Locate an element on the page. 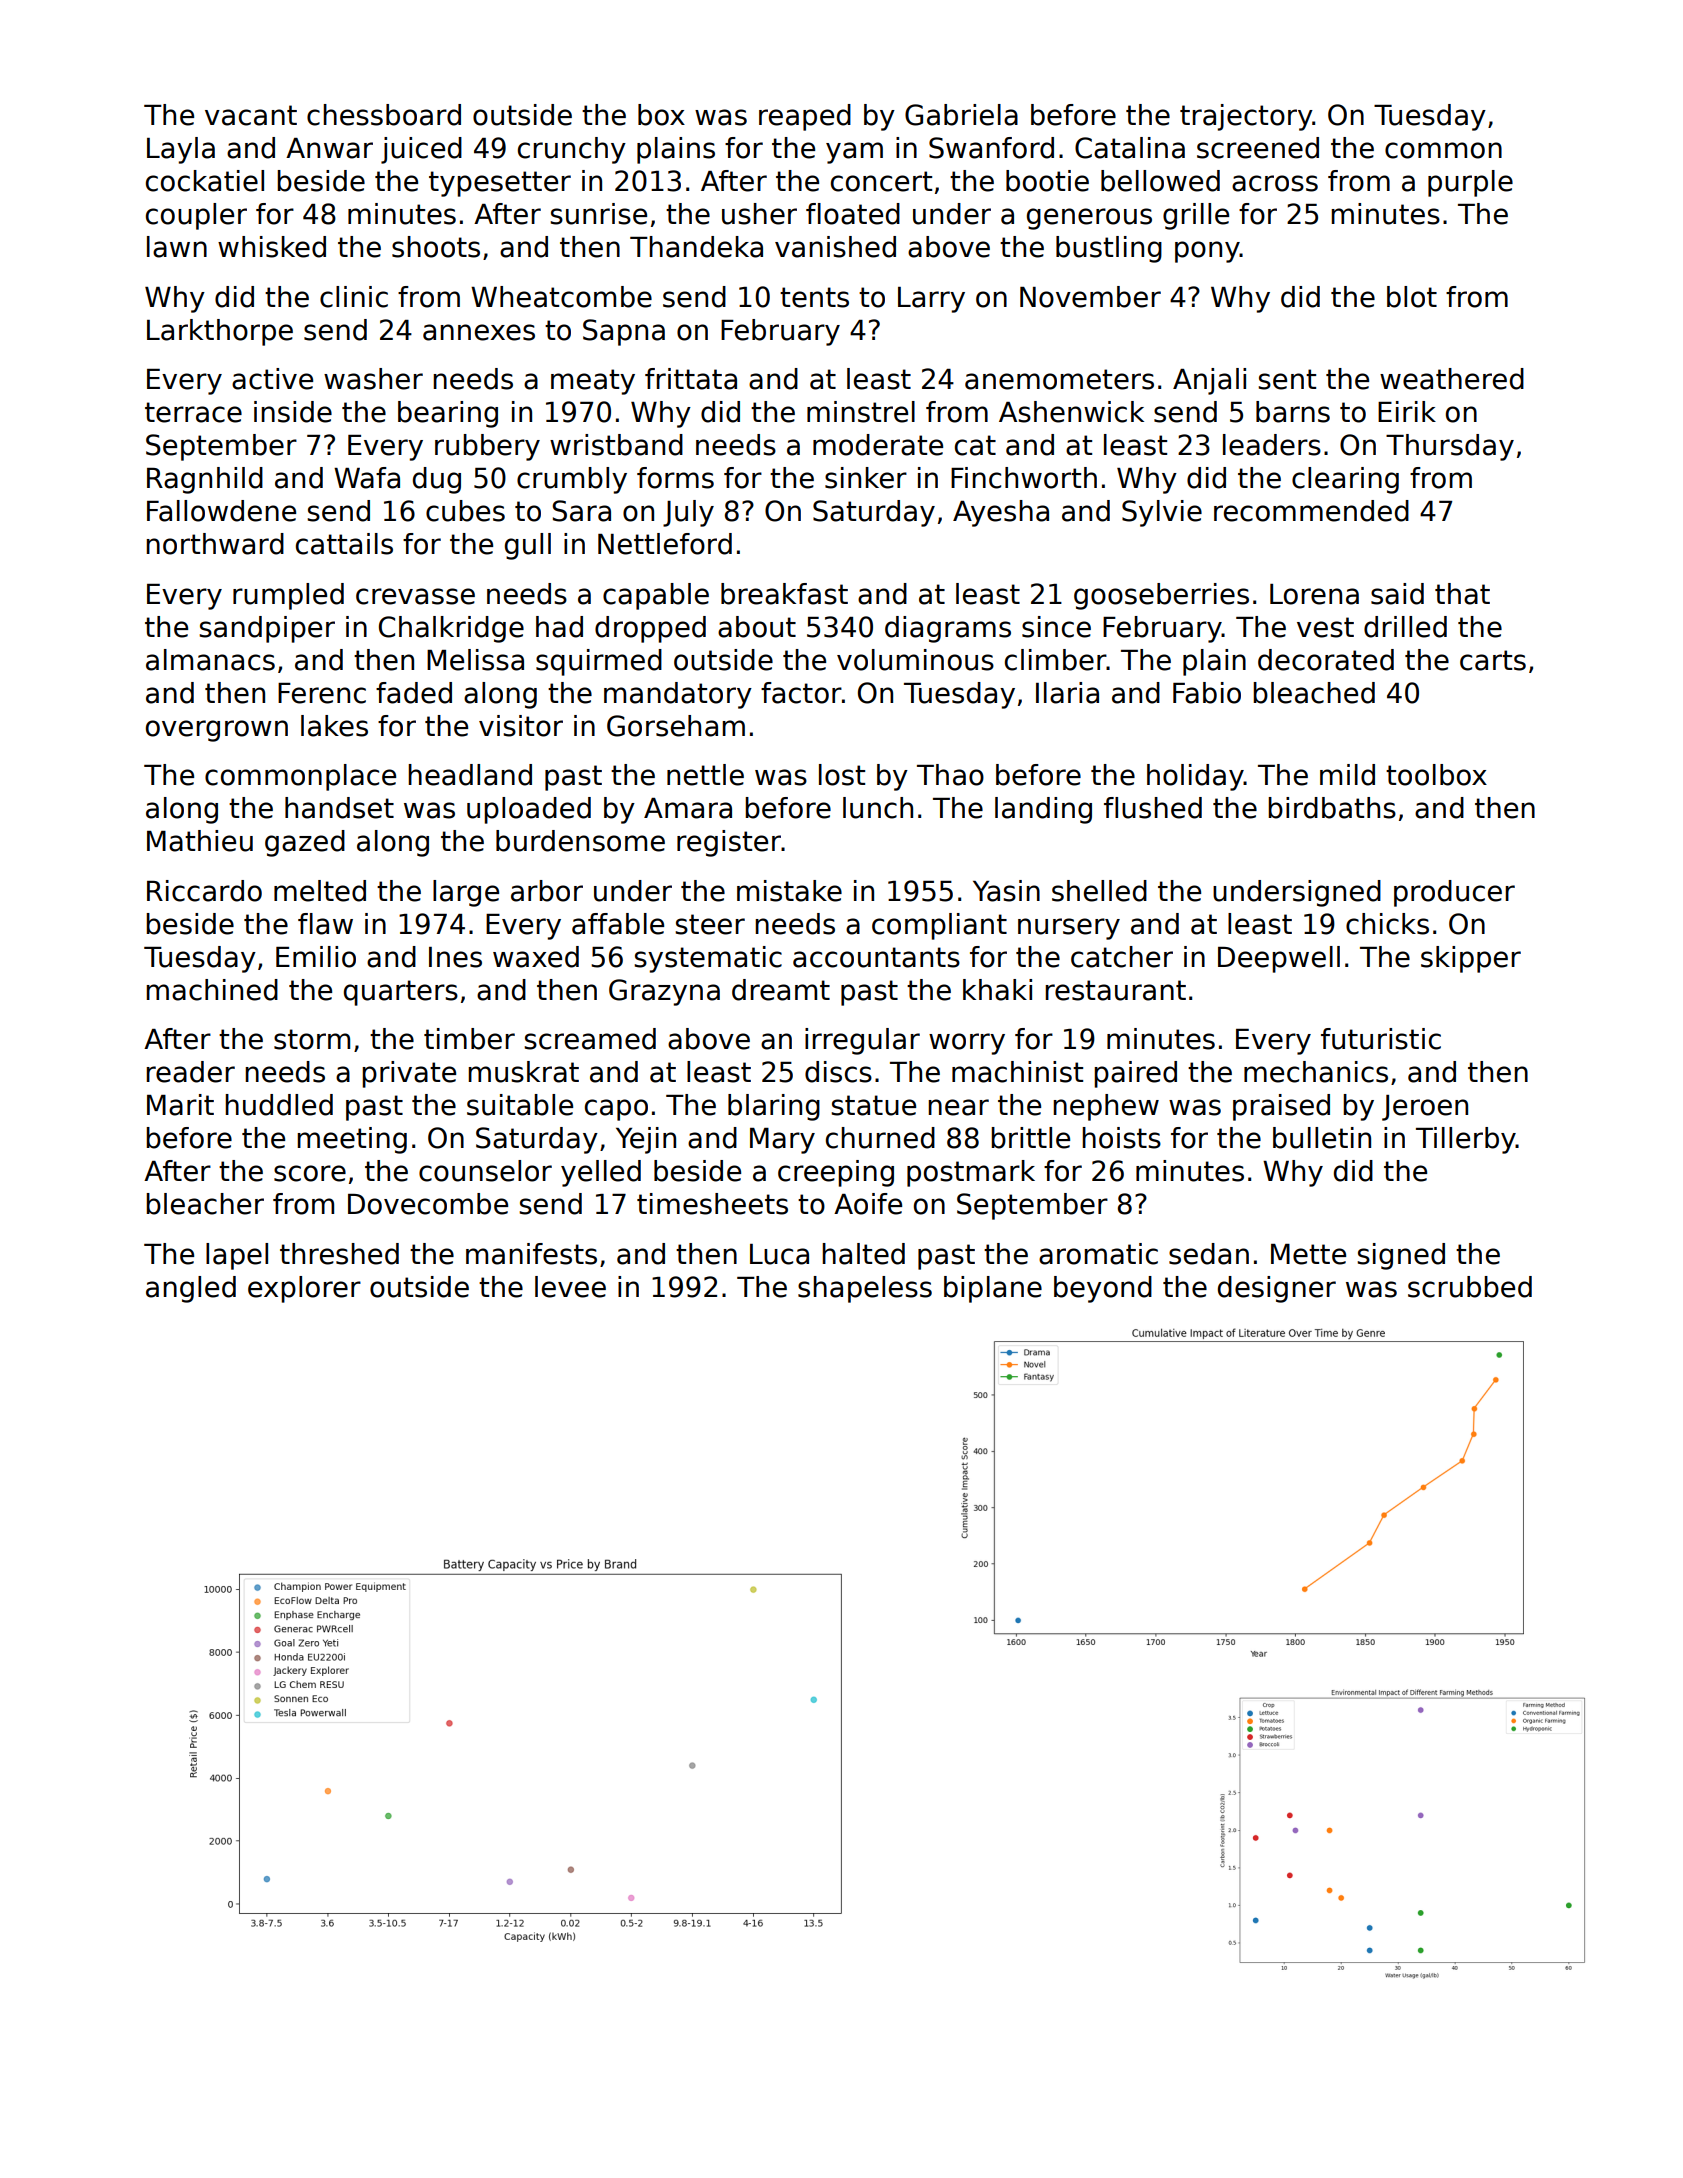 The width and height of the image is (1683, 2178). mandatory is located at coordinates (678, 695).
